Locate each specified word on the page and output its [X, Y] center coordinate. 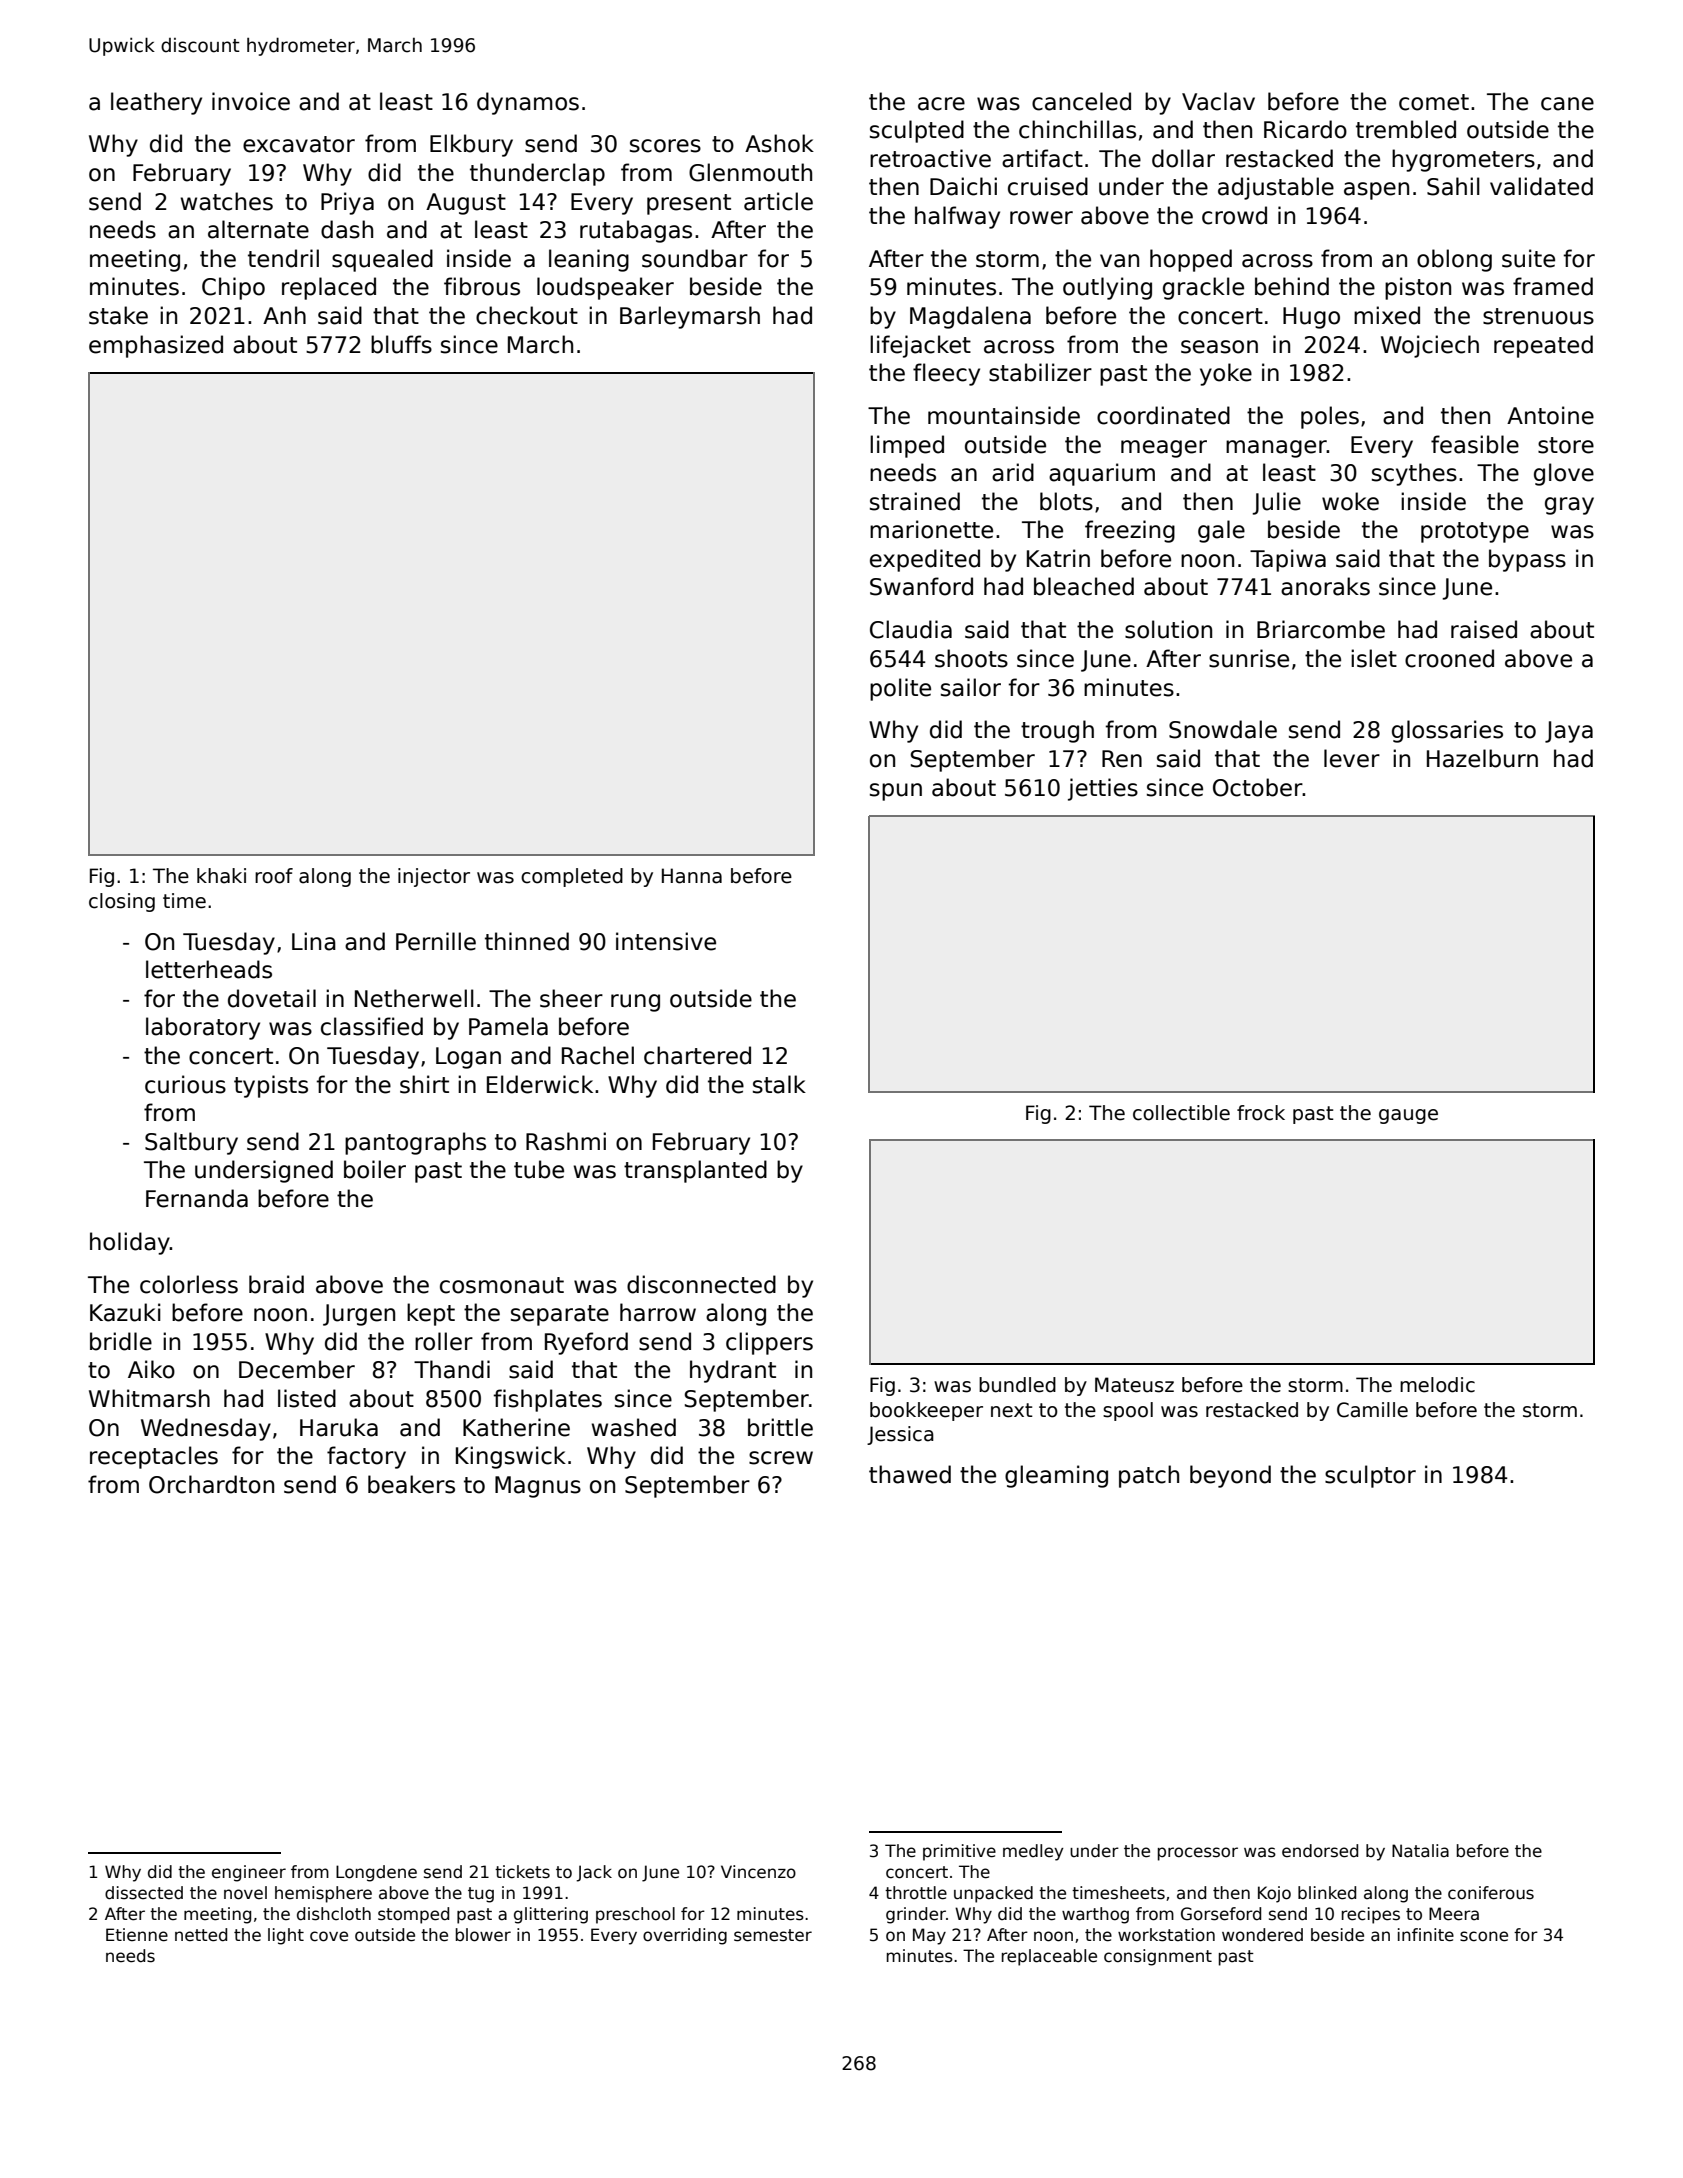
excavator [299, 144]
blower [483, 1935]
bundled [1017, 1385]
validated [1541, 186]
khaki [221, 876]
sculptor [1370, 1476]
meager [1164, 449]
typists [271, 1086]
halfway [957, 217]
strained [915, 501]
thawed [910, 1474]
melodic [1437, 1385]
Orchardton [211, 1484]
